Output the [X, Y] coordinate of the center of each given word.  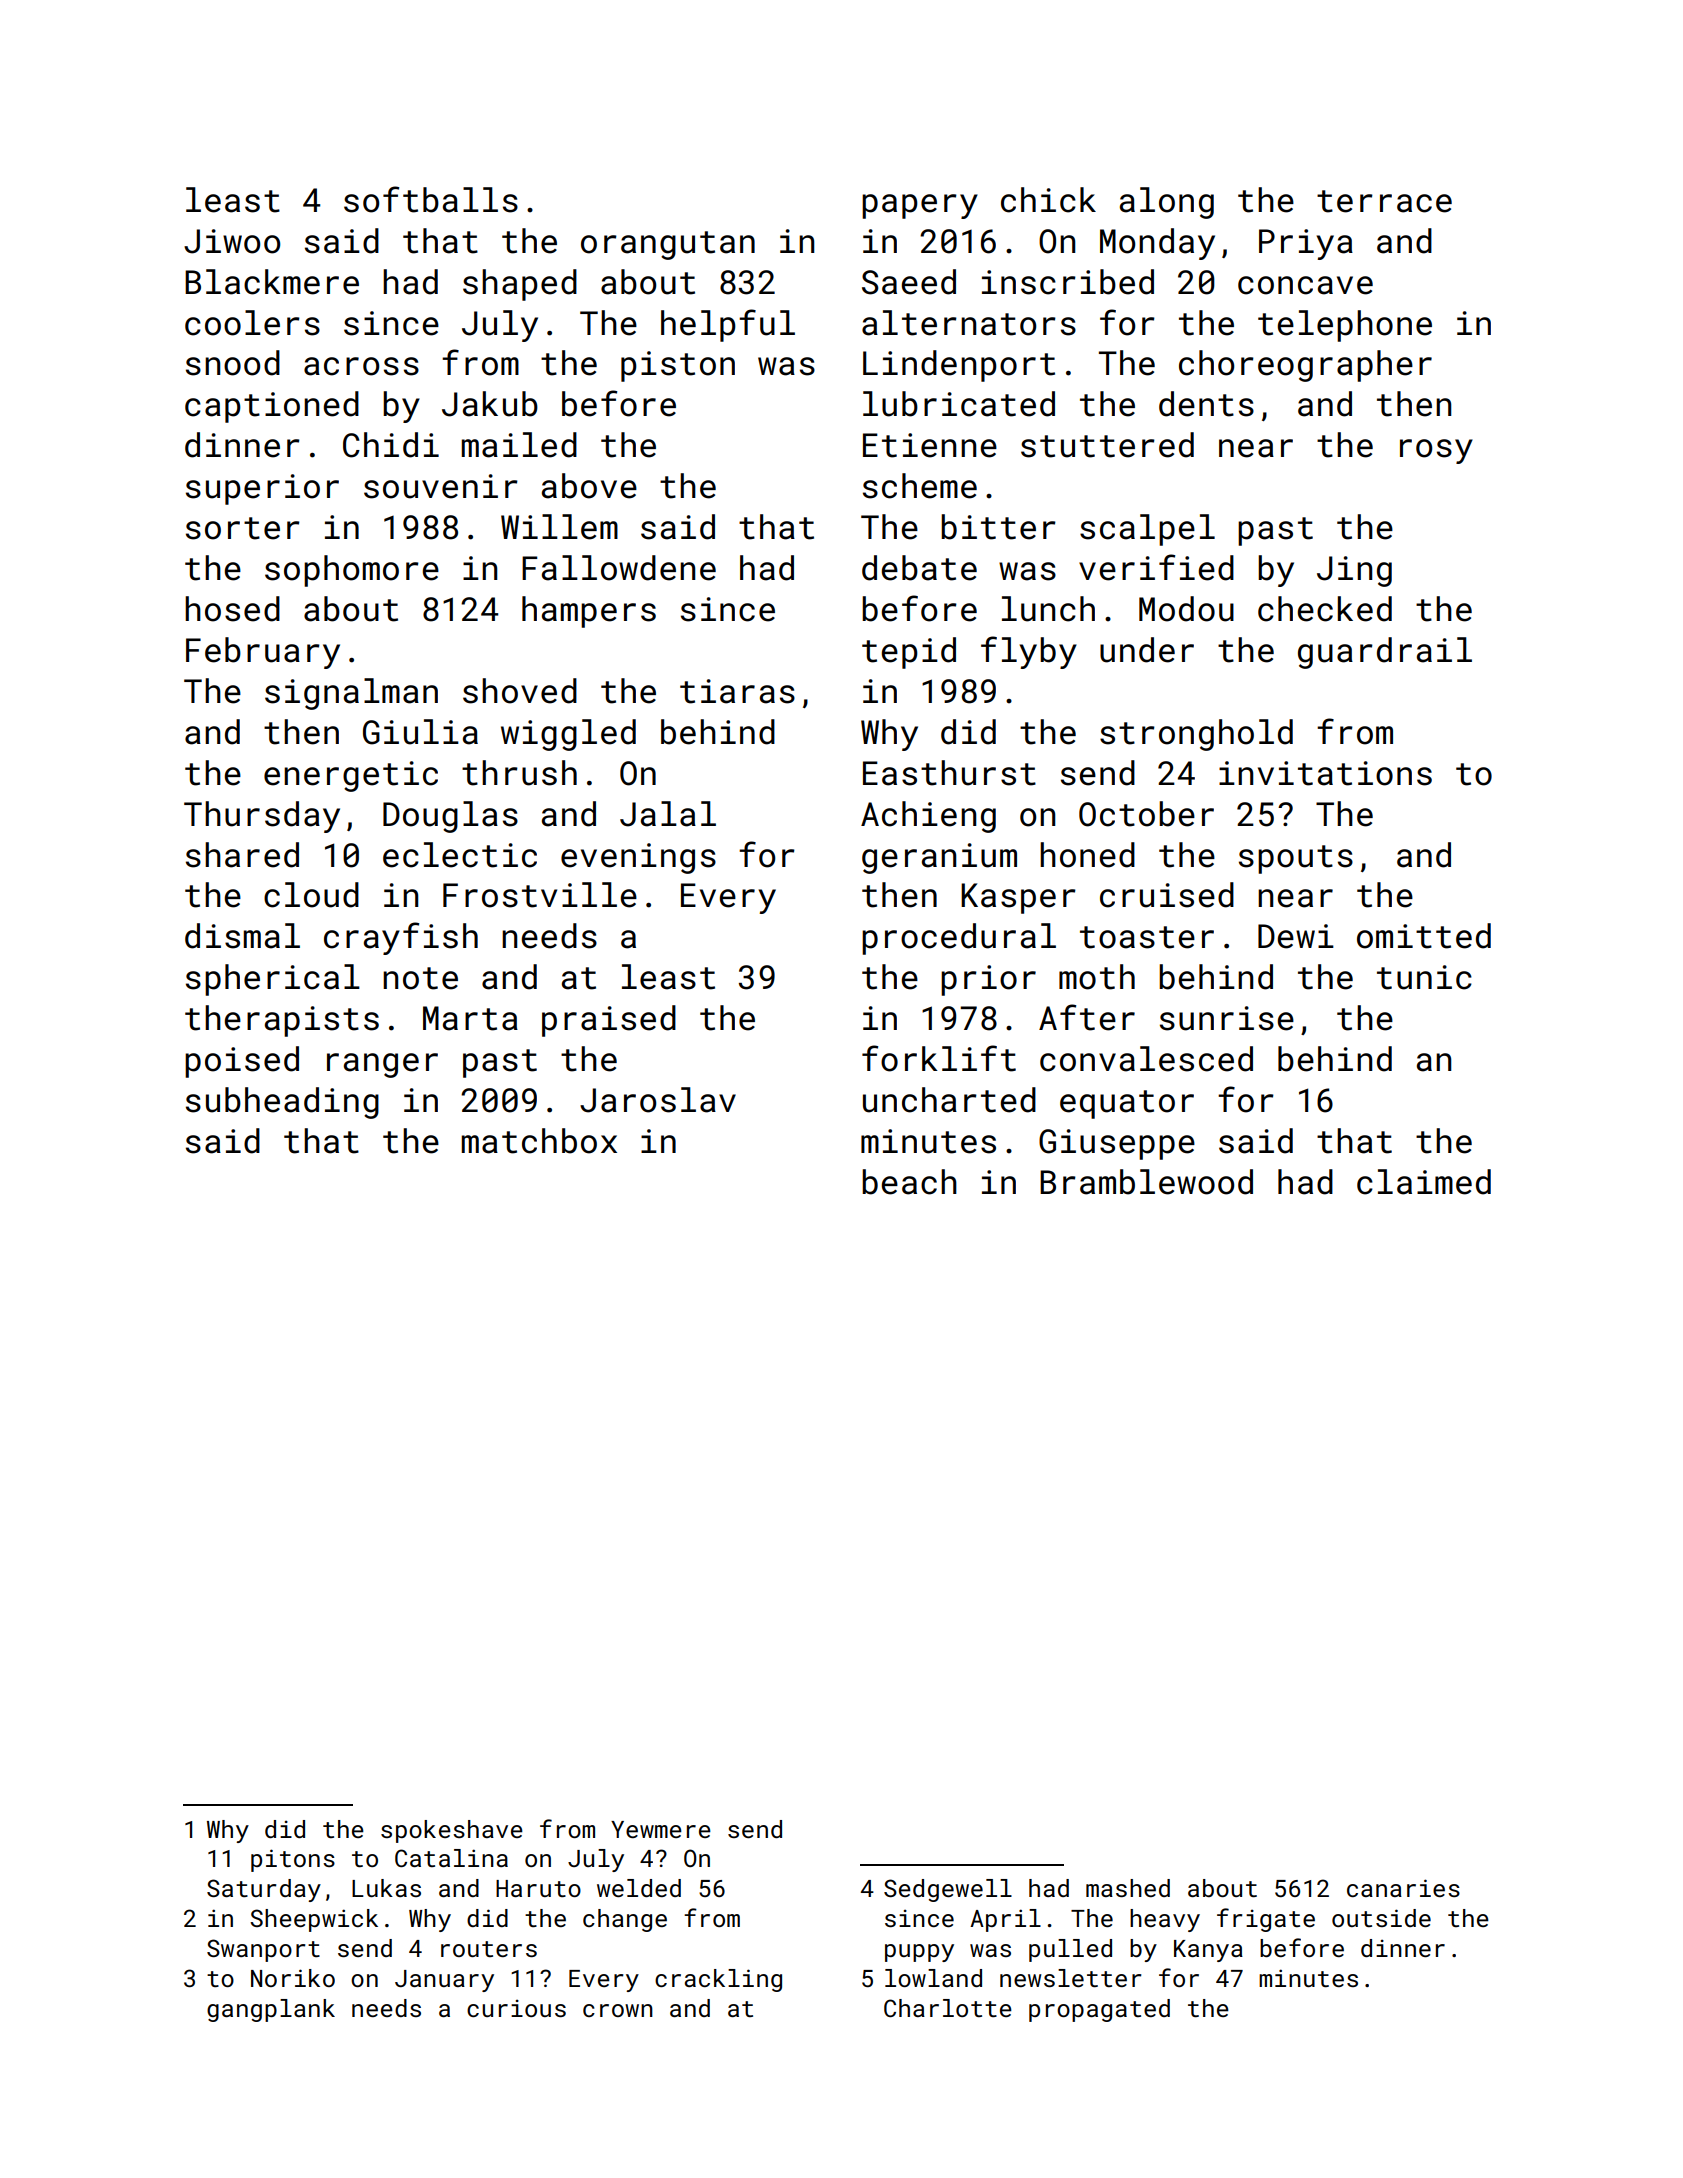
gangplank [271, 2010]
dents [1206, 404]
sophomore [352, 571]
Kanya [1208, 1951]
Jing [1354, 571]
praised [609, 1021]
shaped [520, 285]
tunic [1424, 977]
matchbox [539, 1141]
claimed [1424, 1182]
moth [1097, 977]
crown [618, 2010]
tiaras [737, 691]
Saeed [909, 282]
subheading [282, 1103]
